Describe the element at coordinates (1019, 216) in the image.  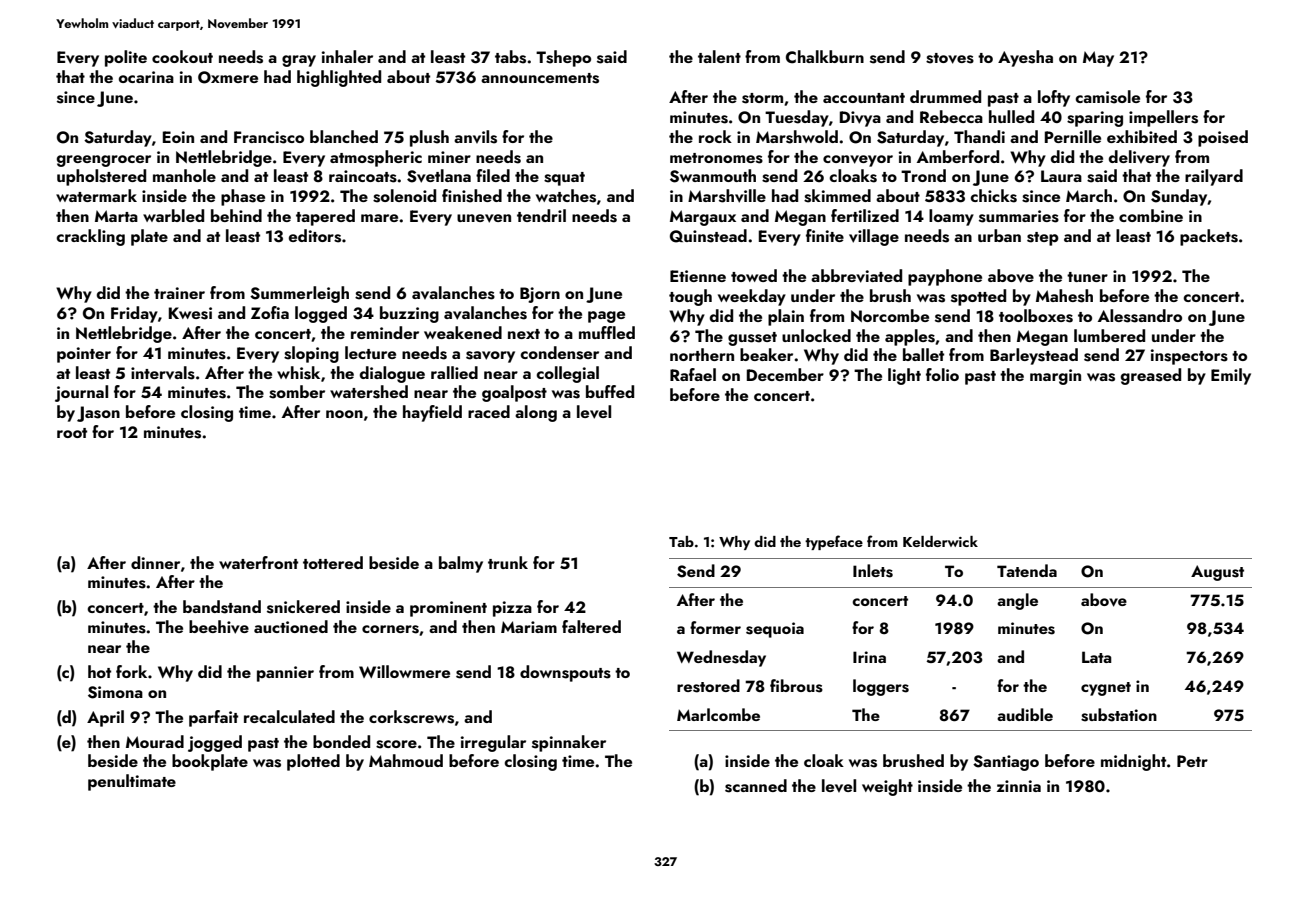
I see `summaries` at that location.
